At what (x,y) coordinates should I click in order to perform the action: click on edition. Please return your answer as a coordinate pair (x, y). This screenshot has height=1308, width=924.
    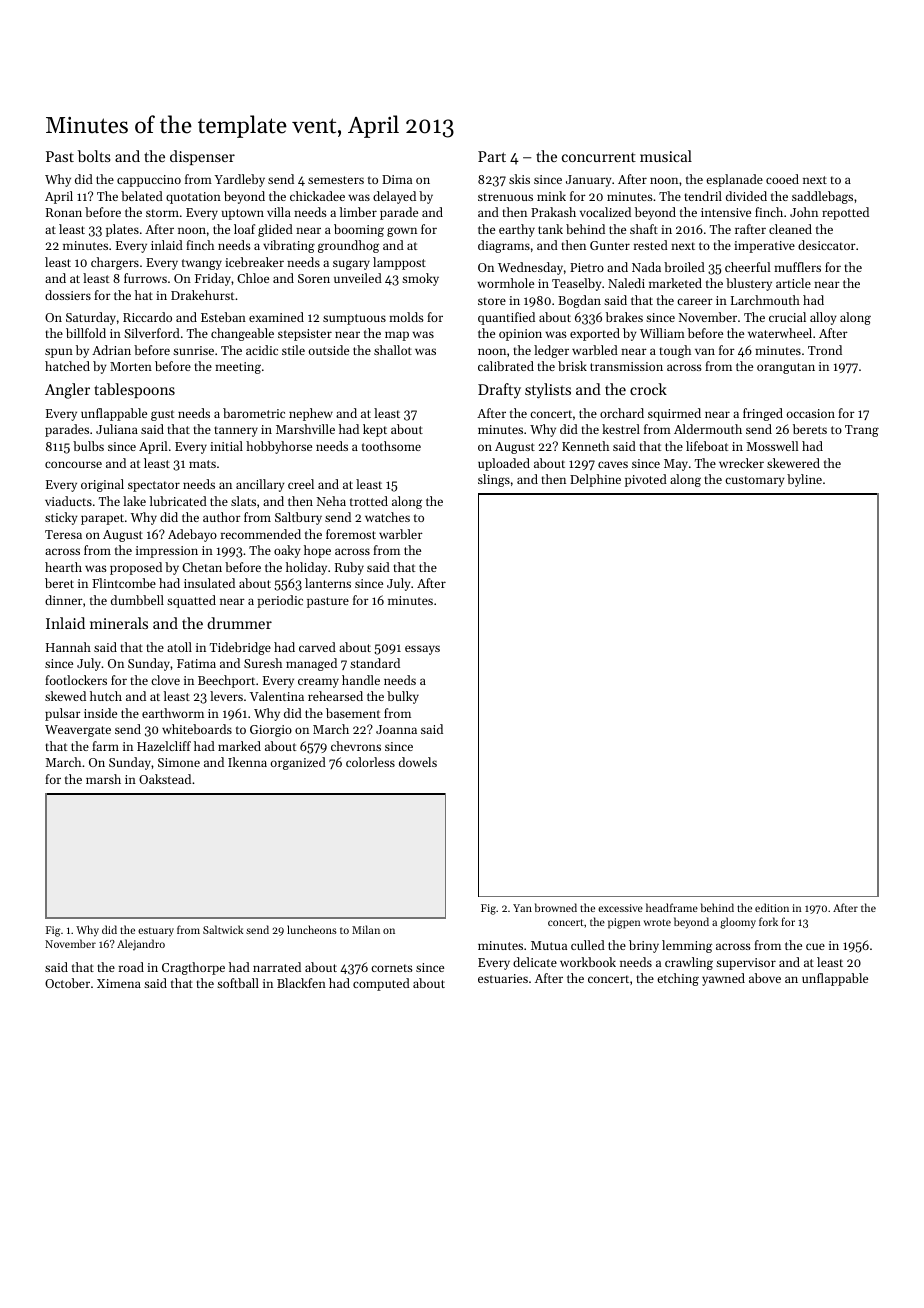
    Looking at the image, I should click on (772, 907).
